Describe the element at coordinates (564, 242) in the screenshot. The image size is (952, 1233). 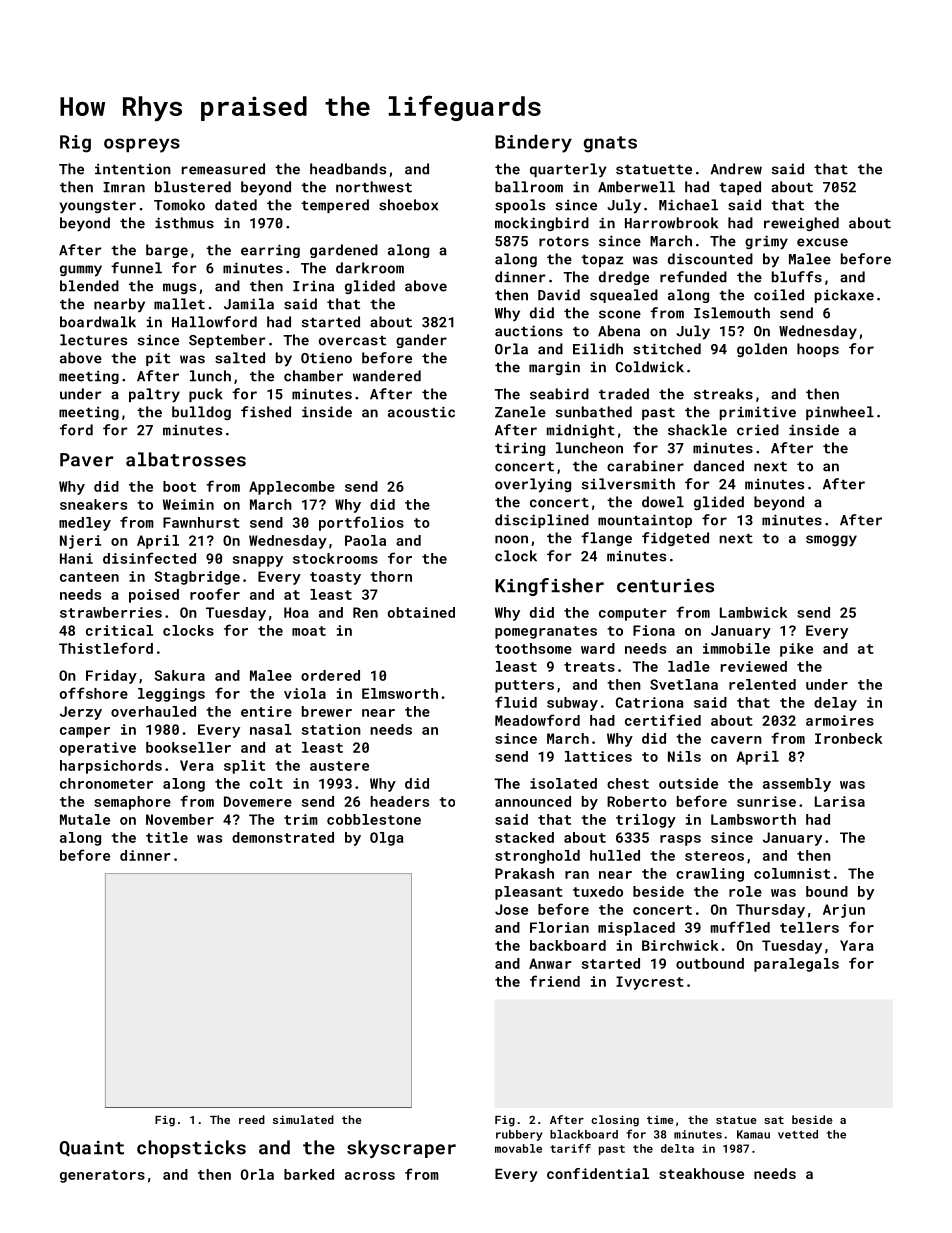
I see `rotors` at that location.
